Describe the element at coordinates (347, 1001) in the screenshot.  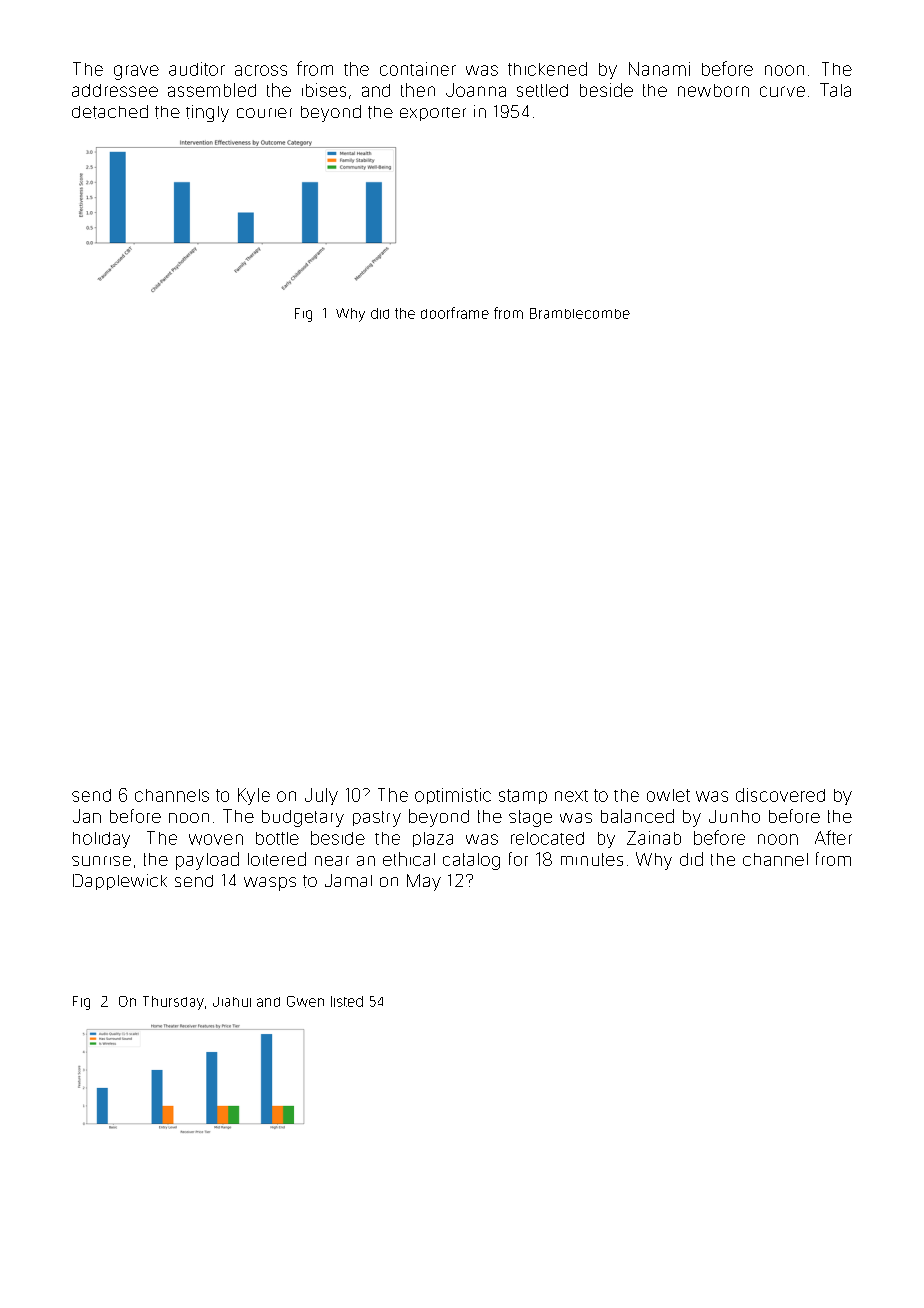
I see `listed` at that location.
